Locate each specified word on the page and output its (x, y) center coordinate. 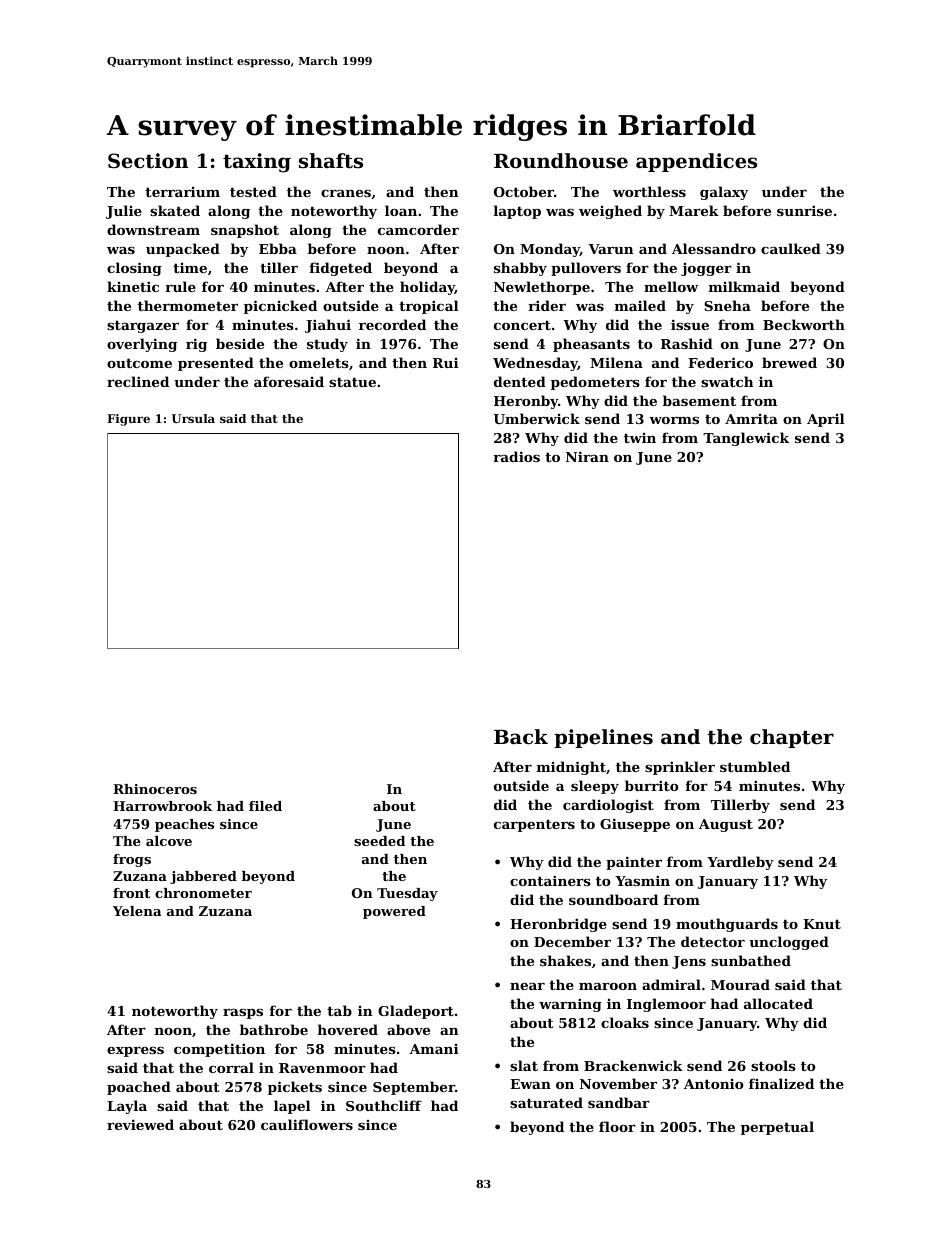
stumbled (755, 766)
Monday (550, 250)
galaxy (724, 193)
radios (516, 456)
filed (265, 806)
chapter (792, 738)
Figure (128, 420)
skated (175, 210)
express (135, 1052)
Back (521, 736)
